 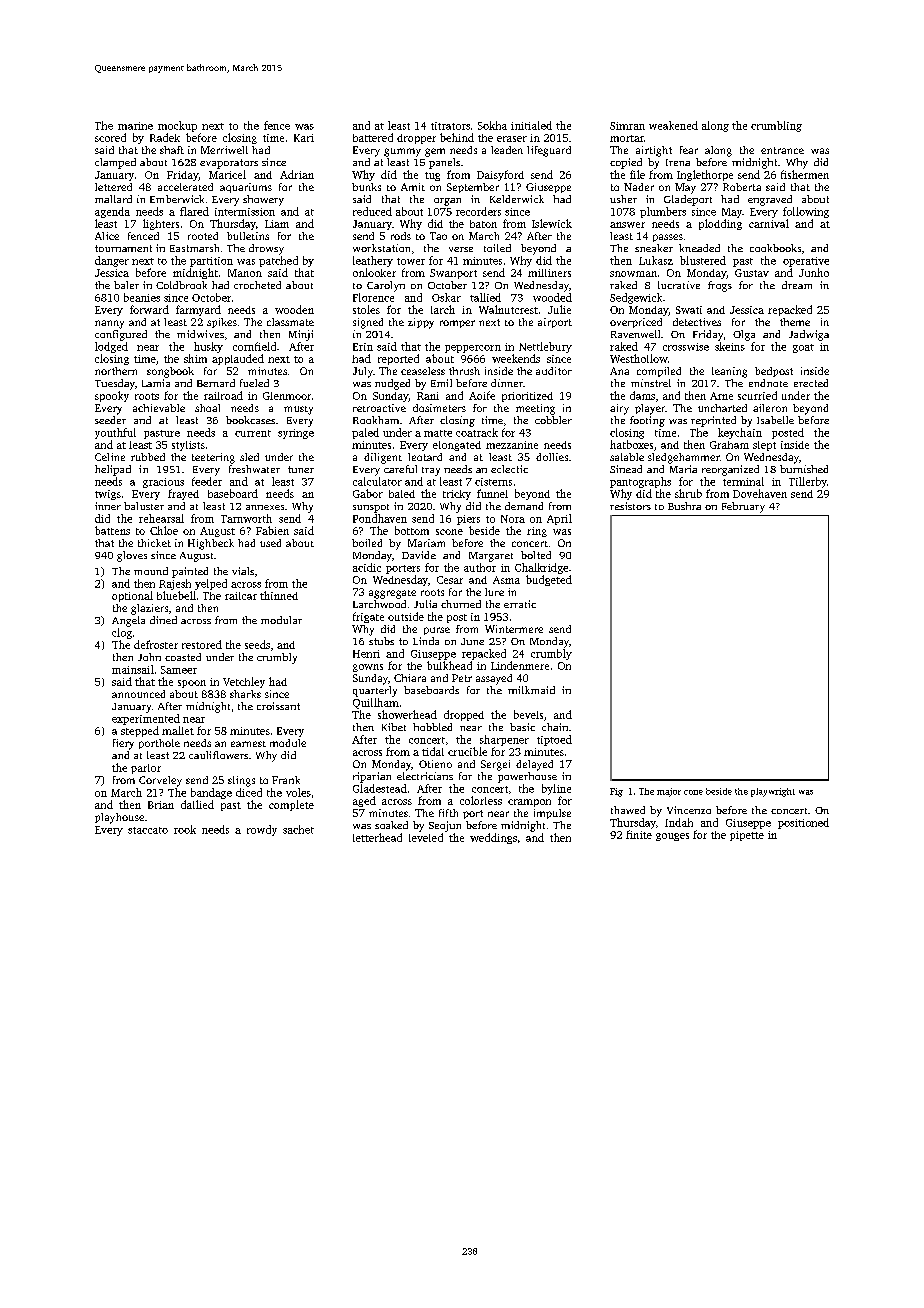 What do you see at coordinates (520, 665) in the page?
I see `Lindenmere` at bounding box center [520, 665].
